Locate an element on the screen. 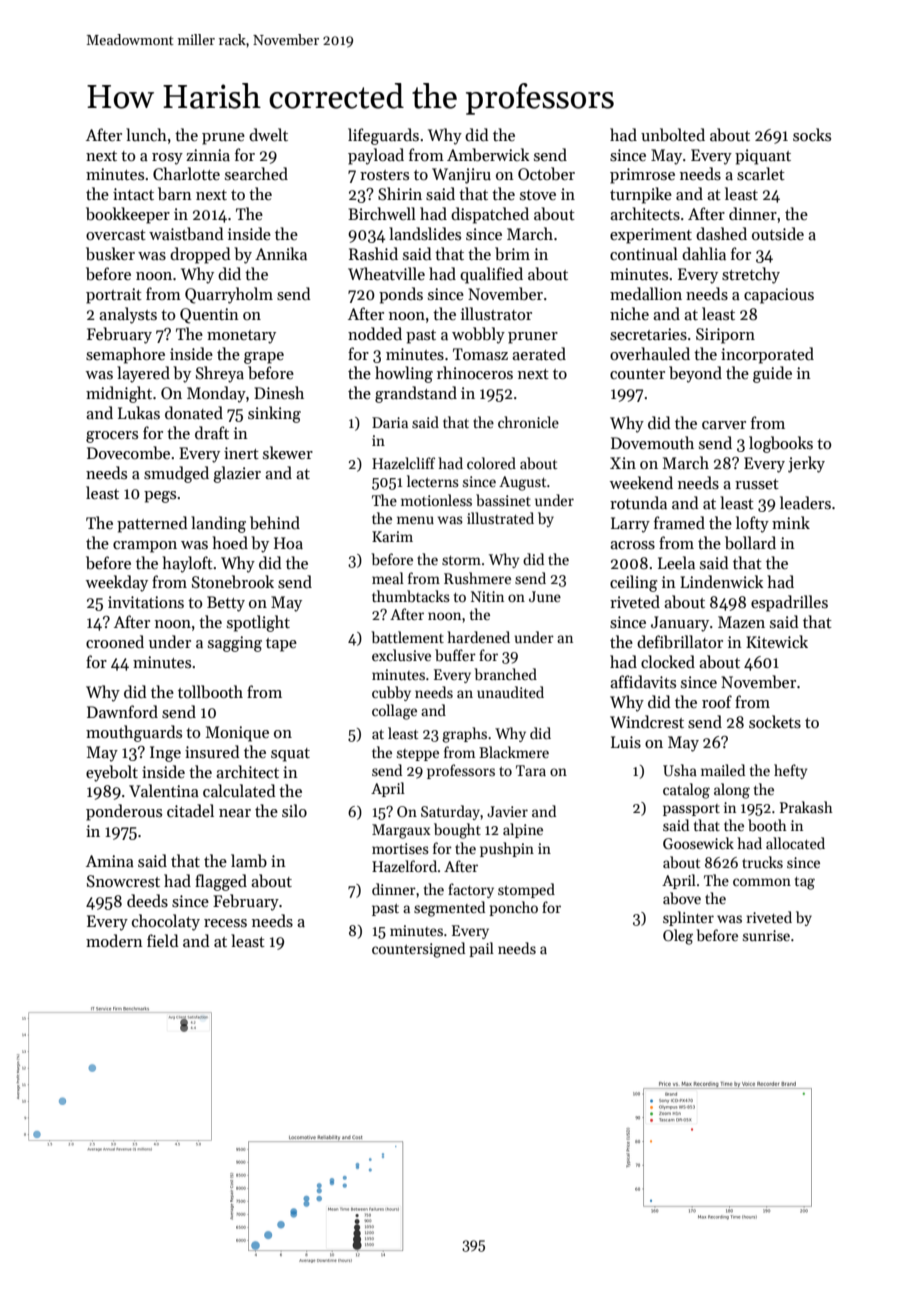 This screenshot has width=924, height=1308. glazier is located at coordinates (237, 474).
